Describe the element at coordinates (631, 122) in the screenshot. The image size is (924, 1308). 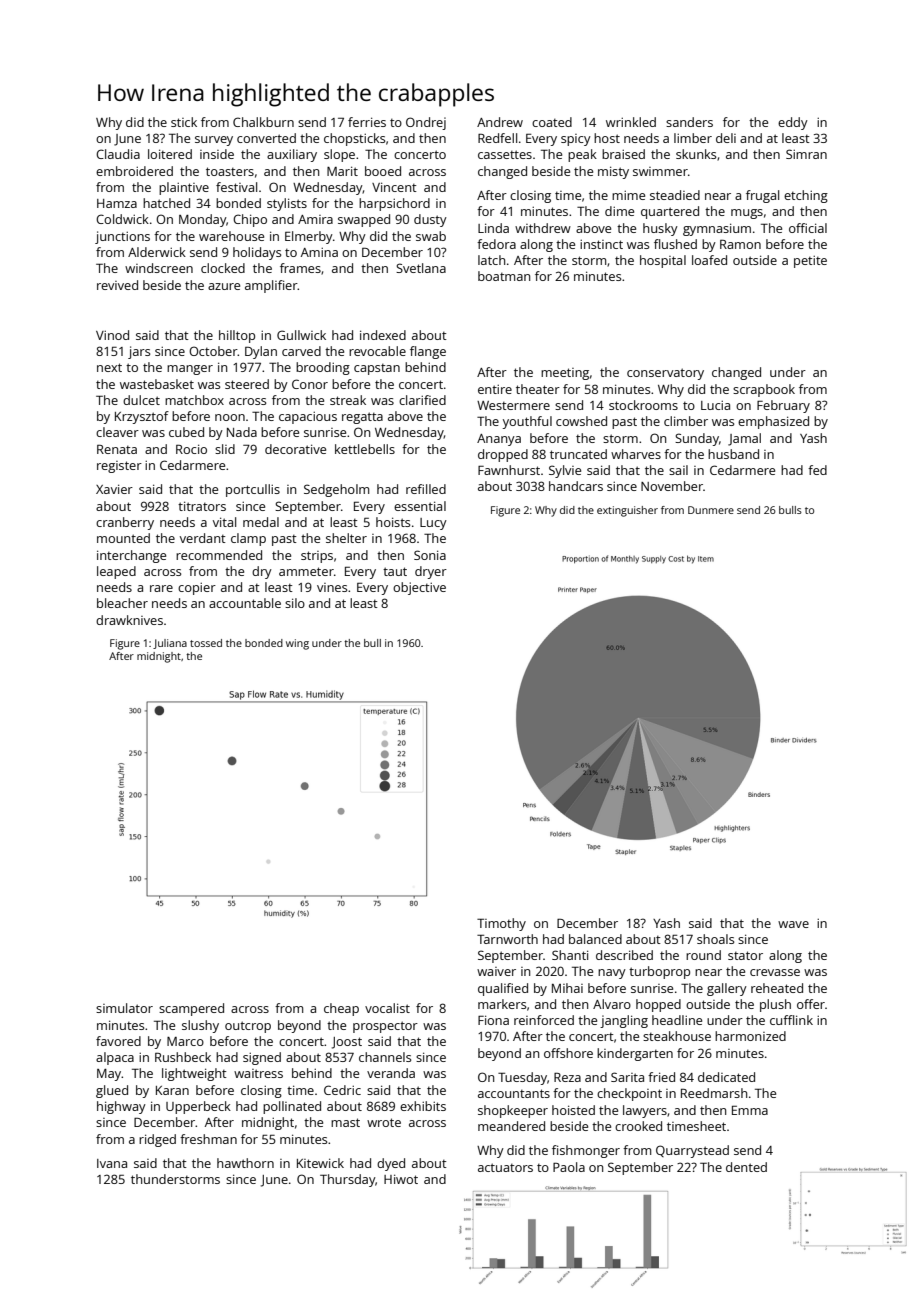
I see `wrinkled` at that location.
